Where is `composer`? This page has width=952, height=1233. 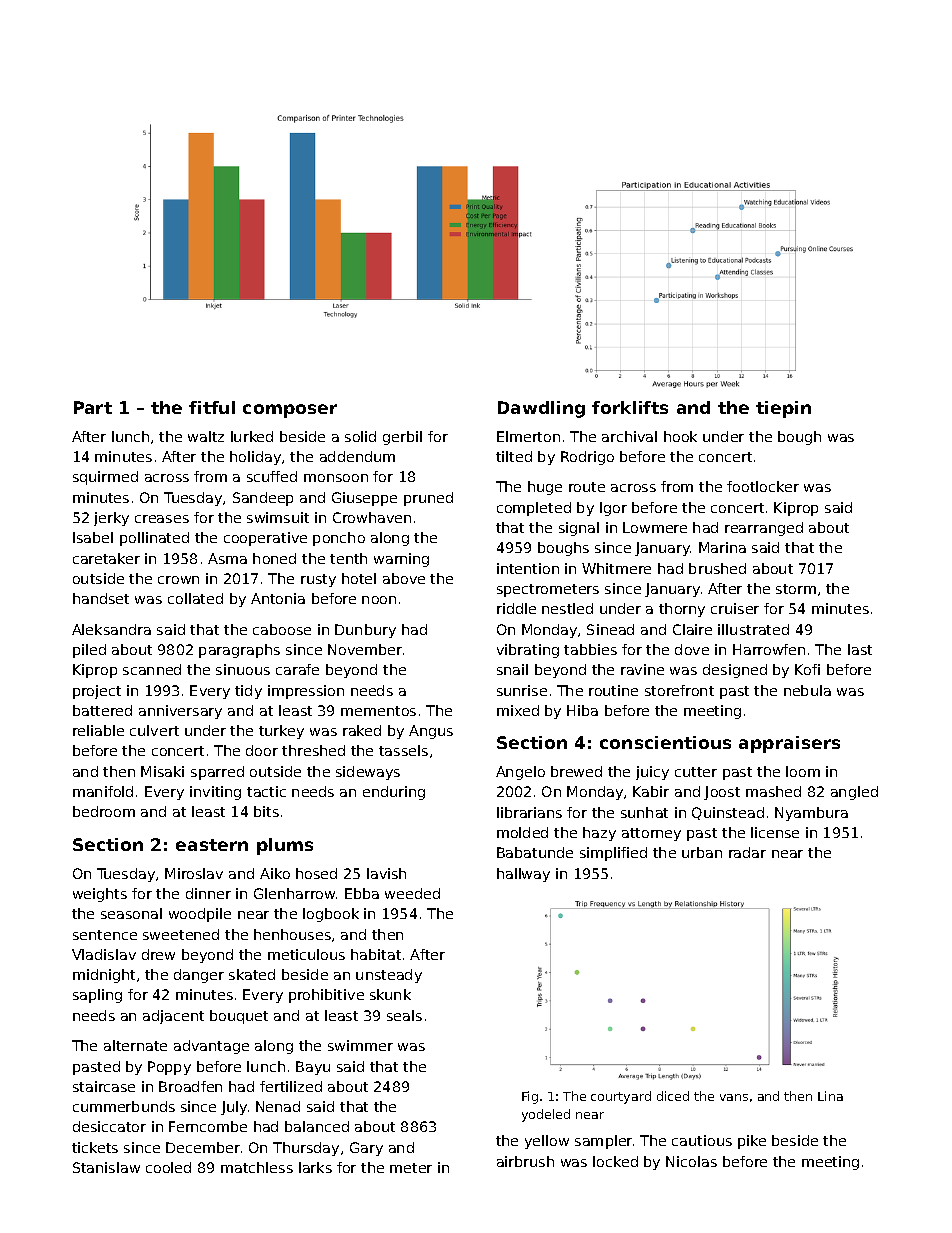 composer is located at coordinates (290, 411).
